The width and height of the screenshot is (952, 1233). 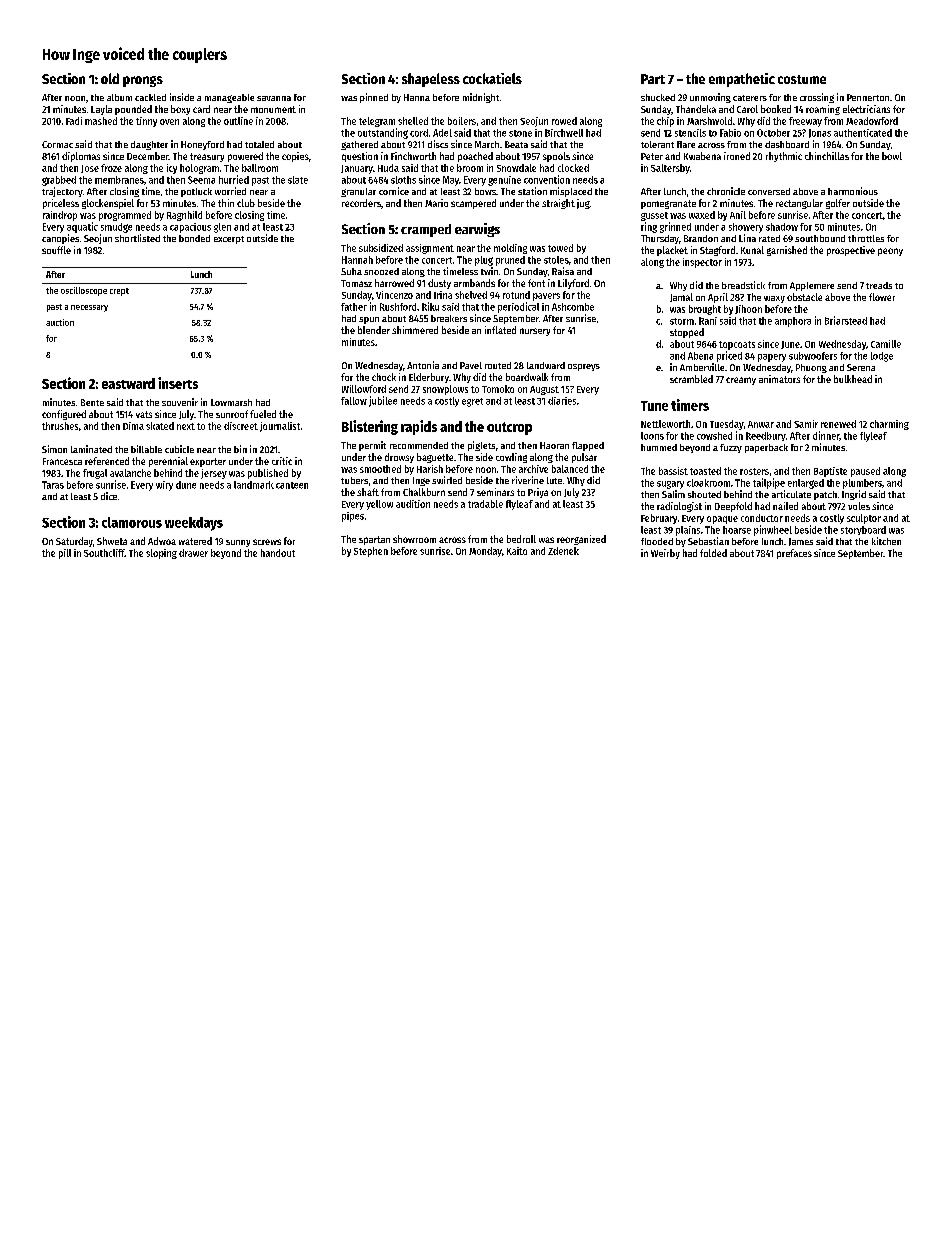 What do you see at coordinates (109, 496) in the screenshot?
I see `dice` at bounding box center [109, 496].
